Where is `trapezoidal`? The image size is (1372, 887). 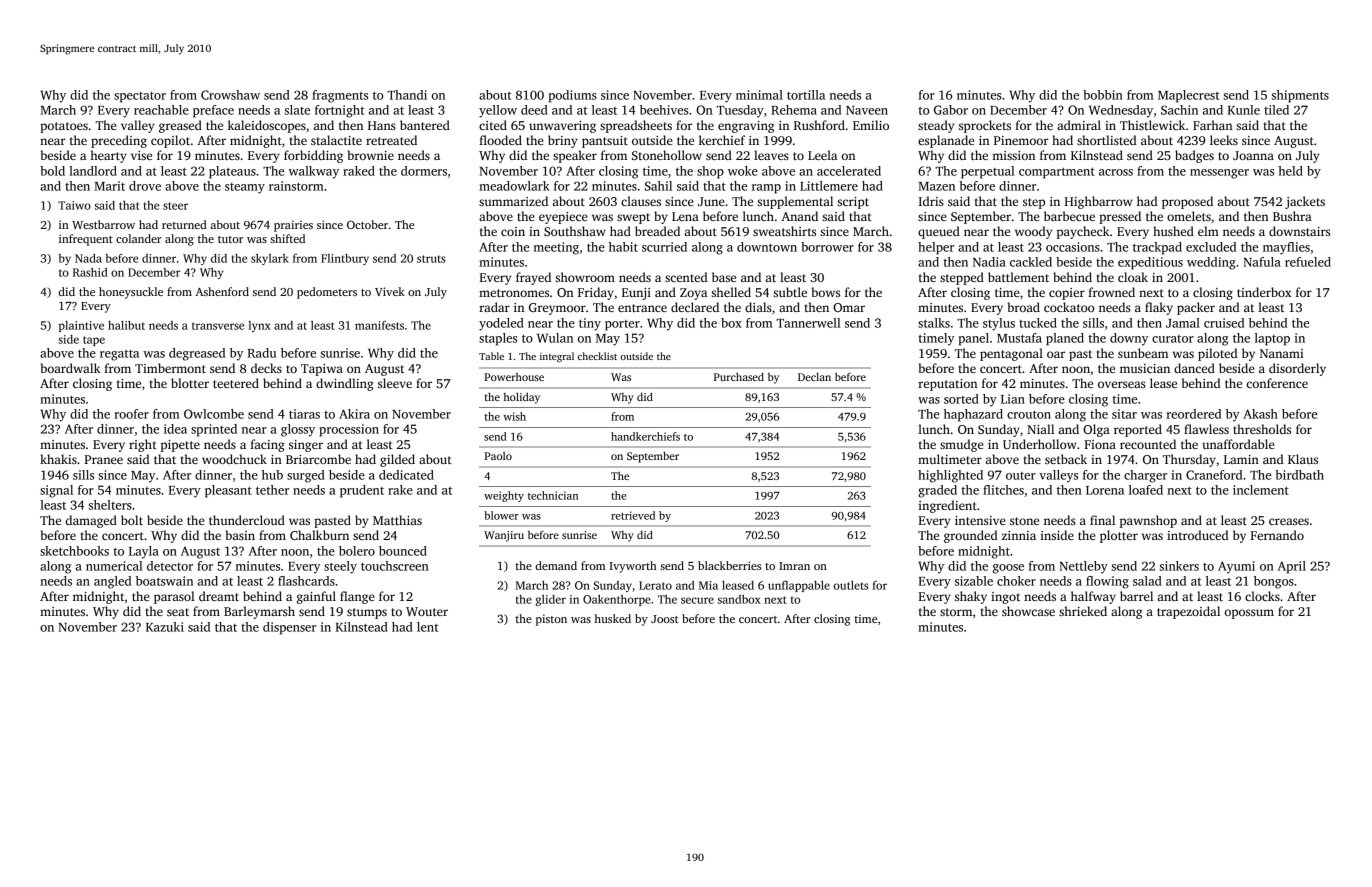
trapezoidal is located at coordinates (1188, 612).
